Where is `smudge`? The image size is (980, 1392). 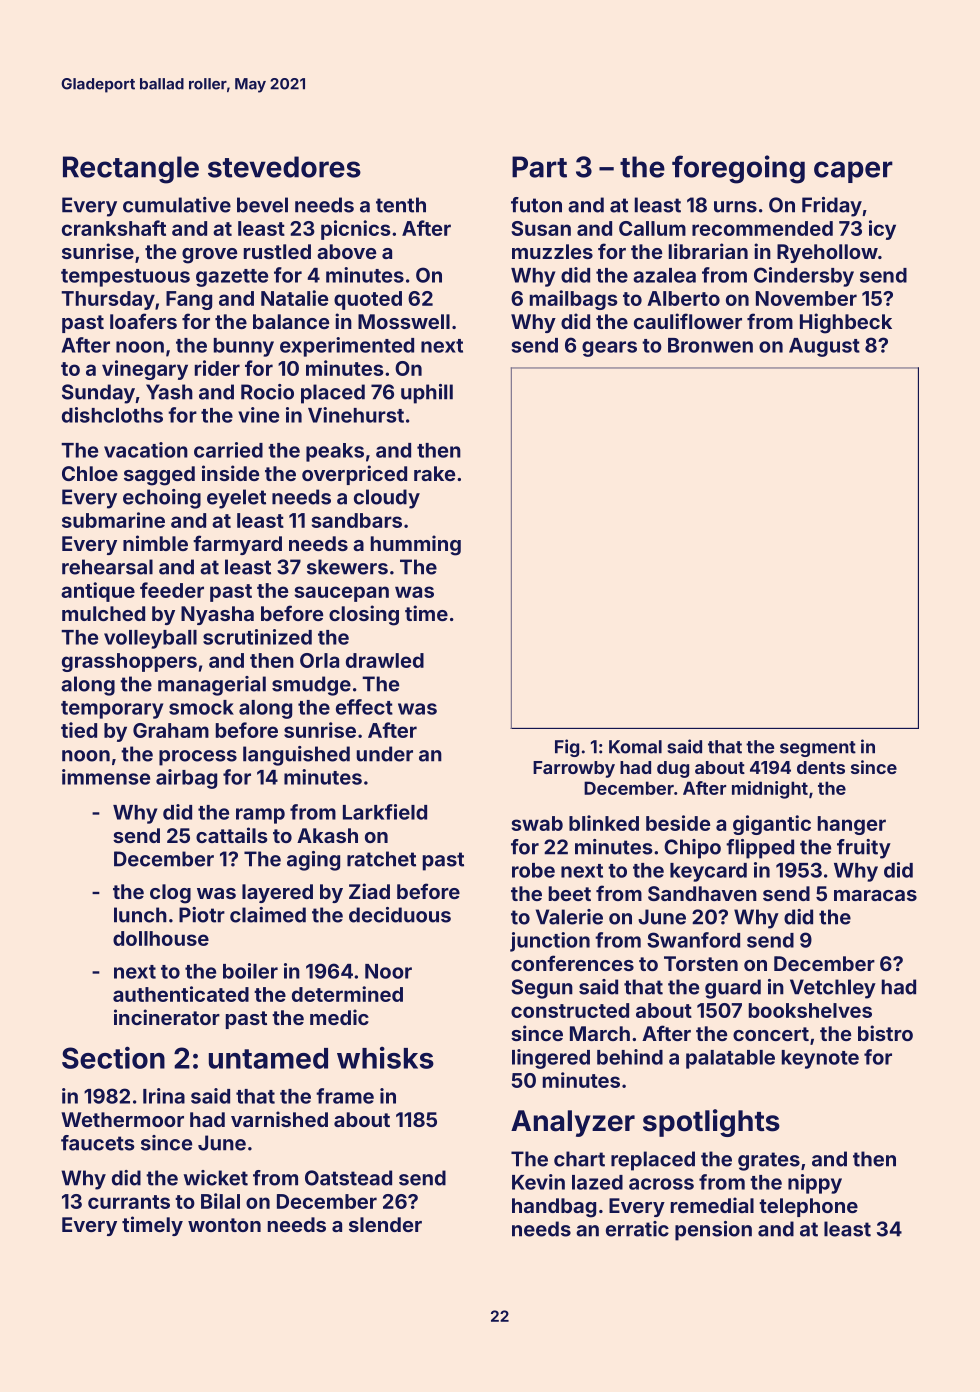 smudge is located at coordinates (311, 686).
